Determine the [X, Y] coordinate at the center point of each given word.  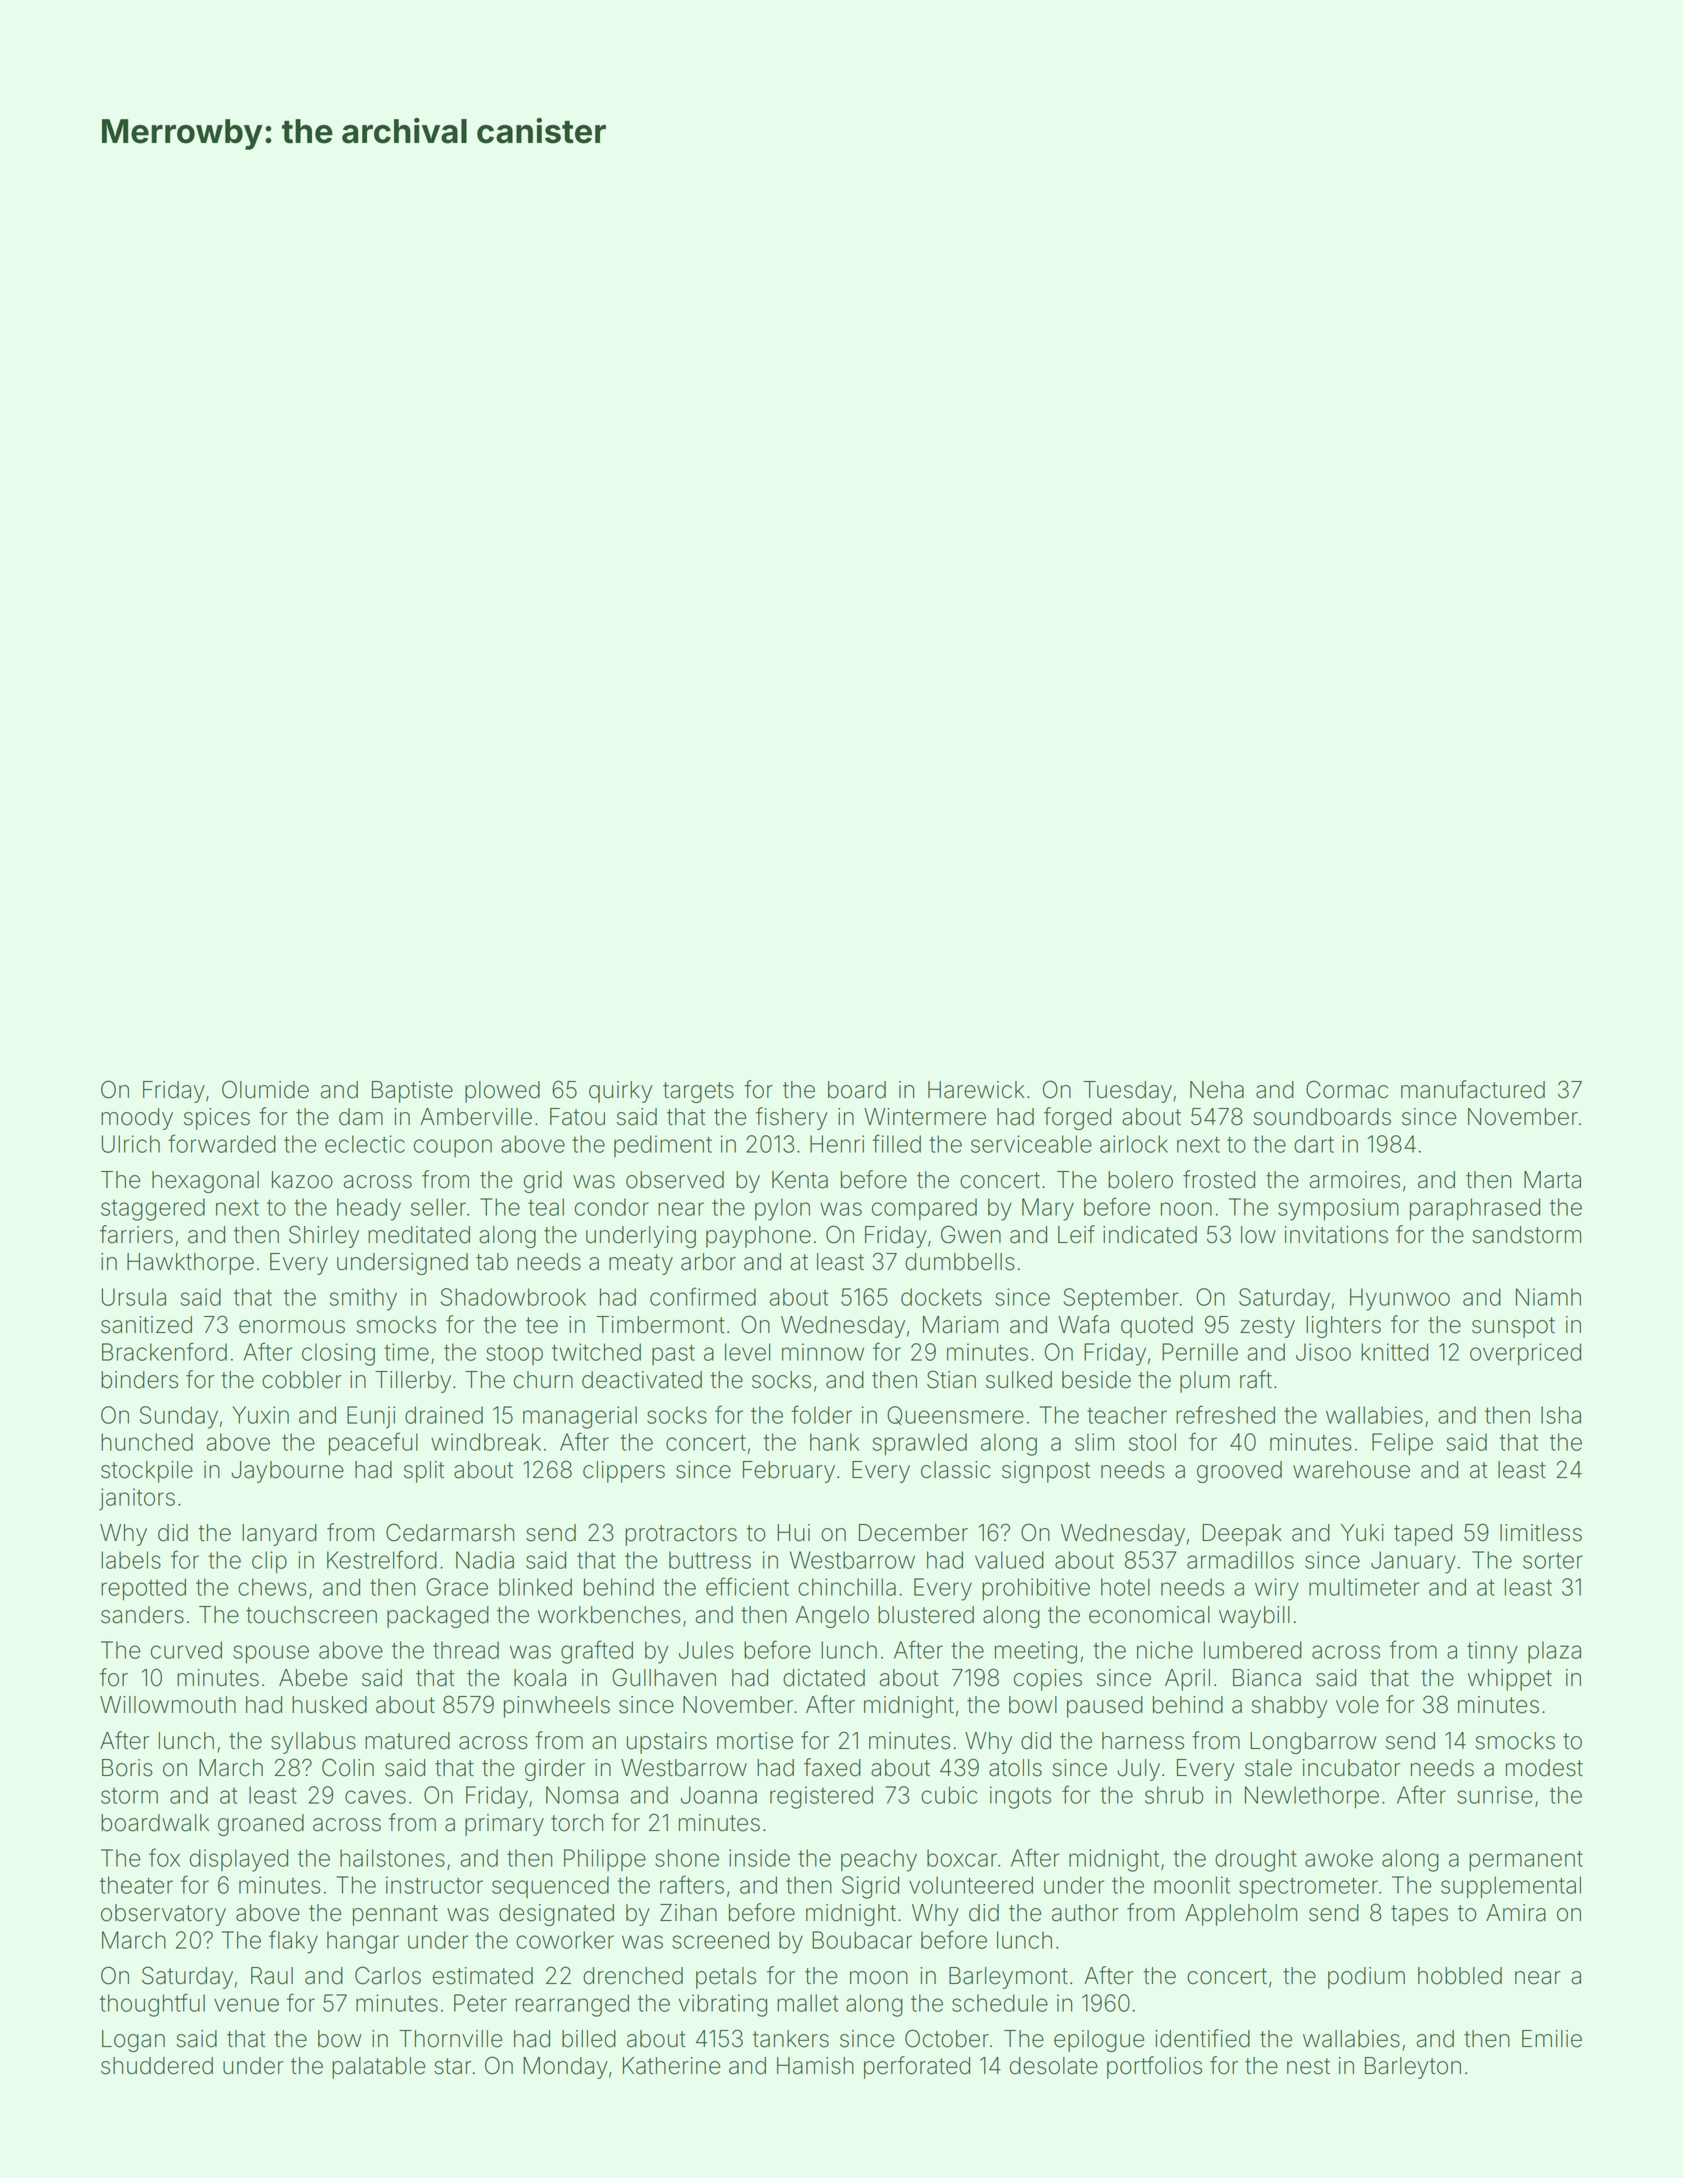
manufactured [1473, 1089]
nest [1308, 2066]
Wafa [1083, 1324]
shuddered [157, 2066]
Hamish [815, 2066]
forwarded [222, 1143]
